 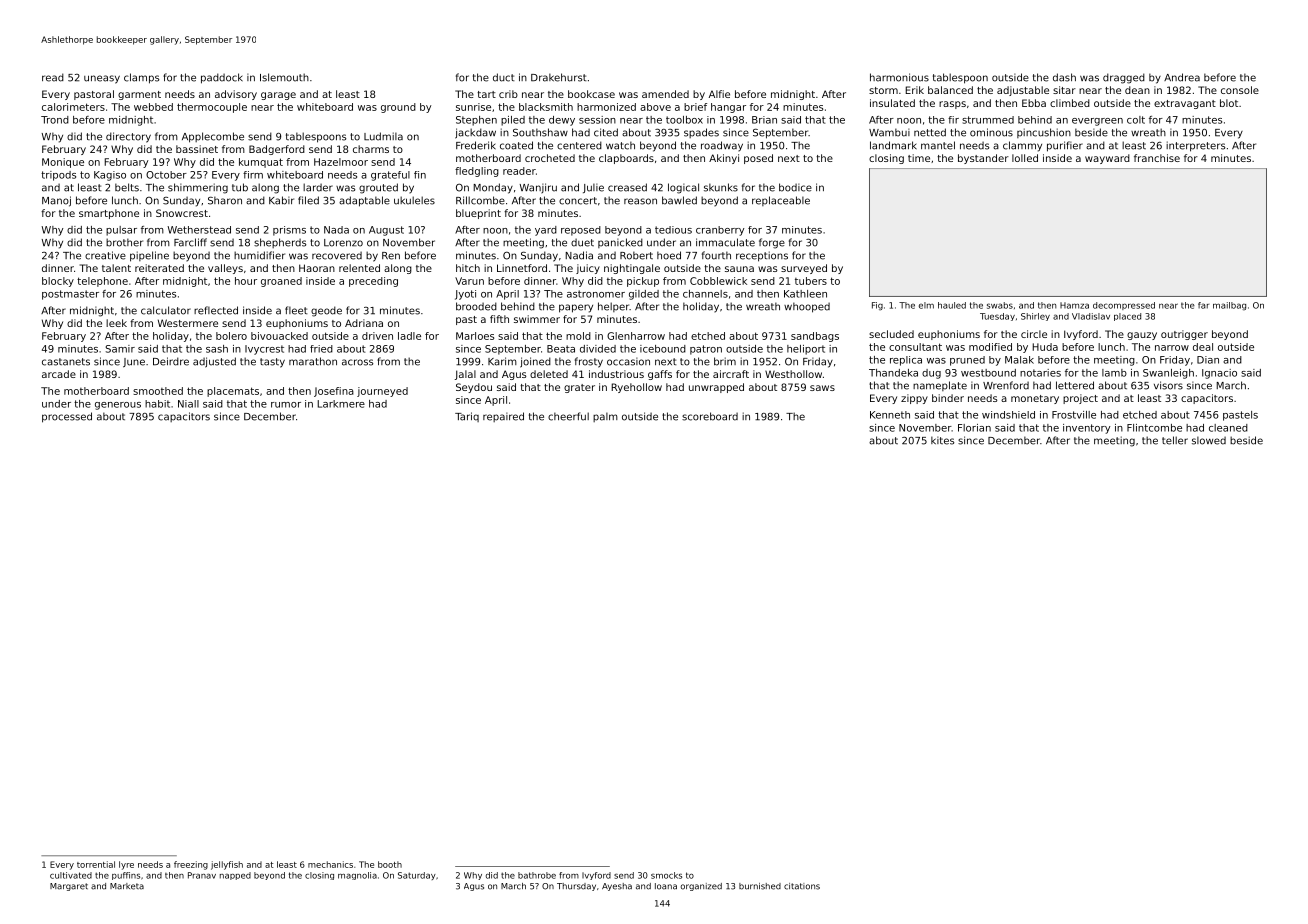 What do you see at coordinates (1064, 77) in the document?
I see `dash` at bounding box center [1064, 77].
